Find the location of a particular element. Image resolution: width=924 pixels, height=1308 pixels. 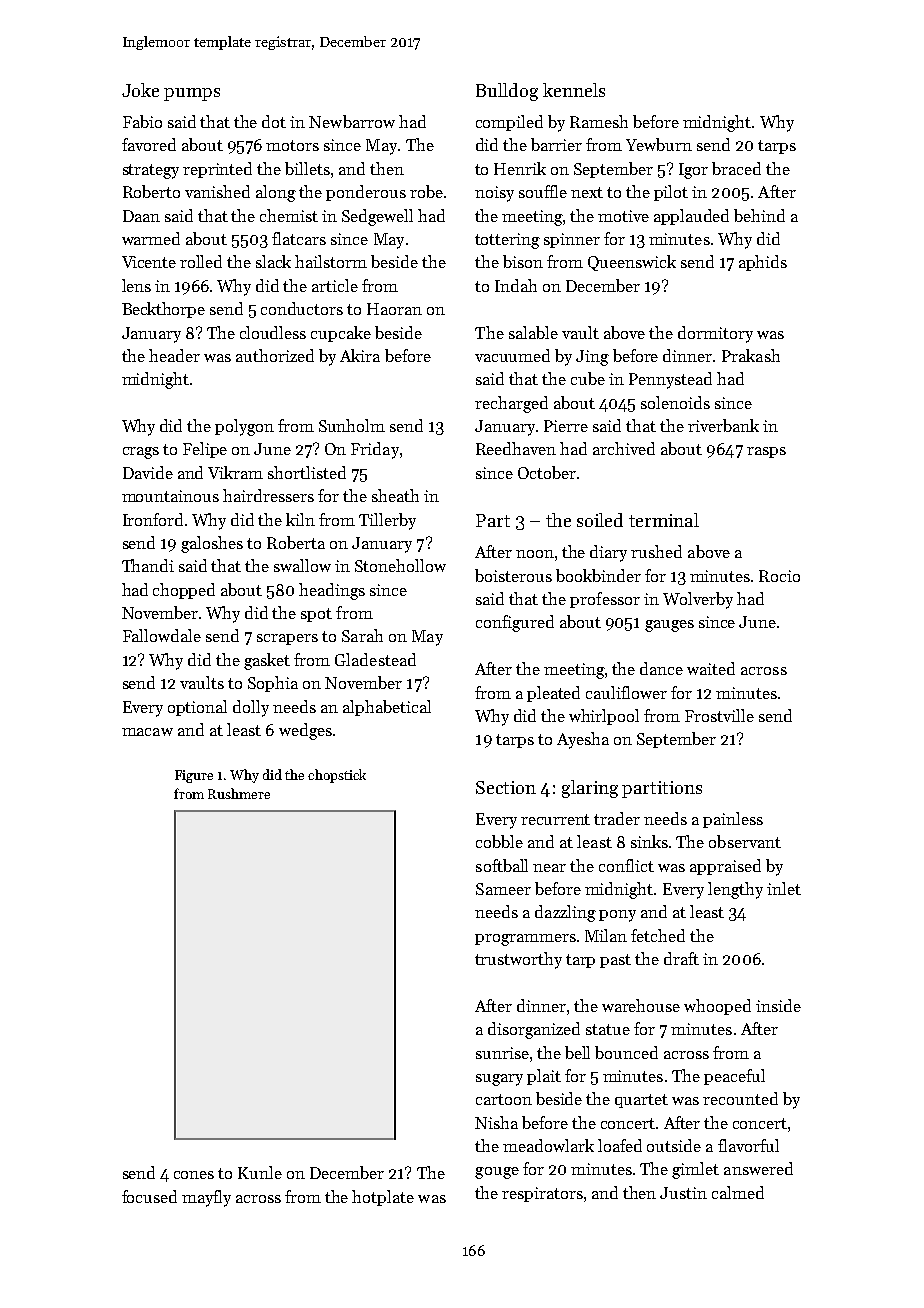

Rushmere is located at coordinates (239, 793).
